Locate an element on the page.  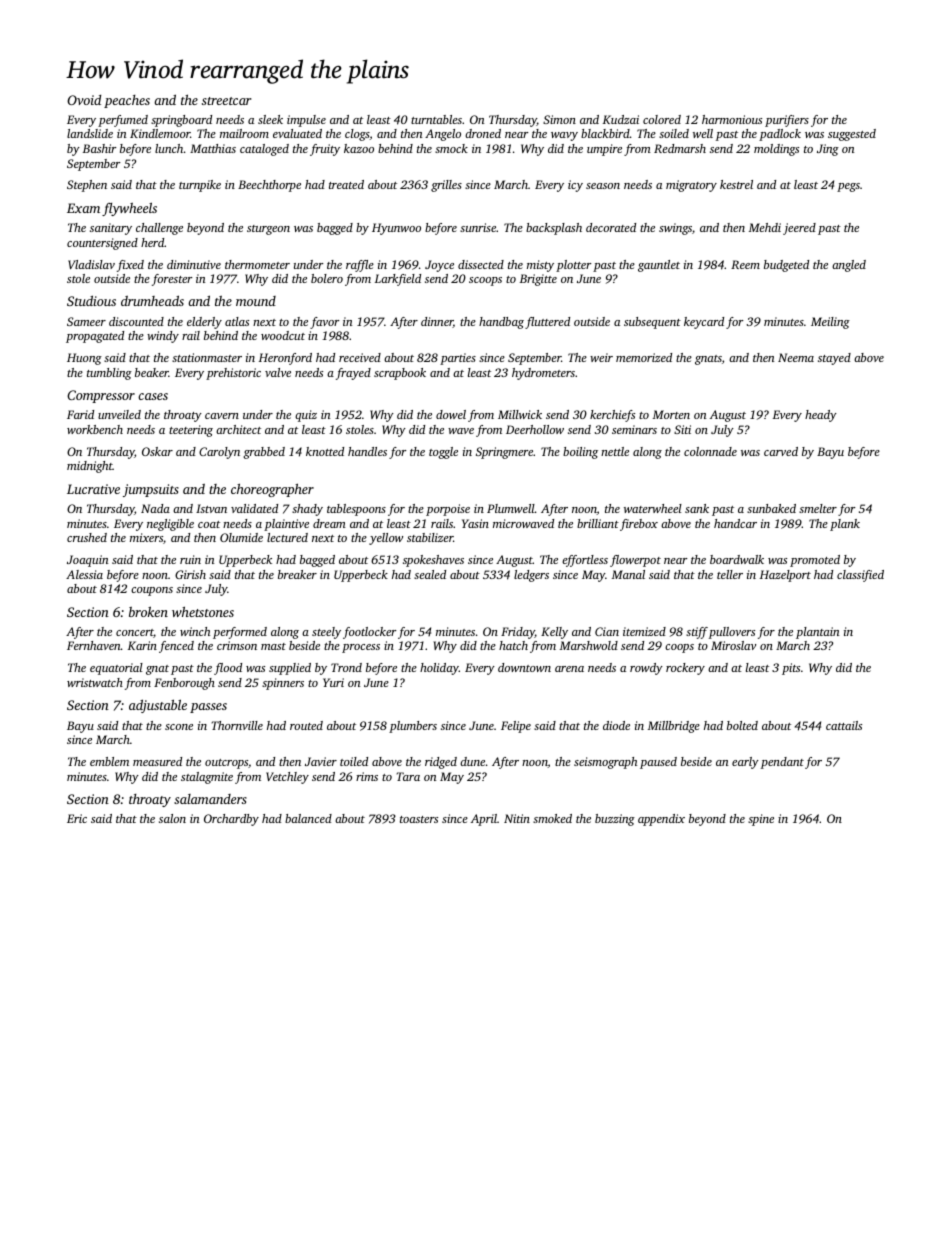
spine is located at coordinates (761, 820).
